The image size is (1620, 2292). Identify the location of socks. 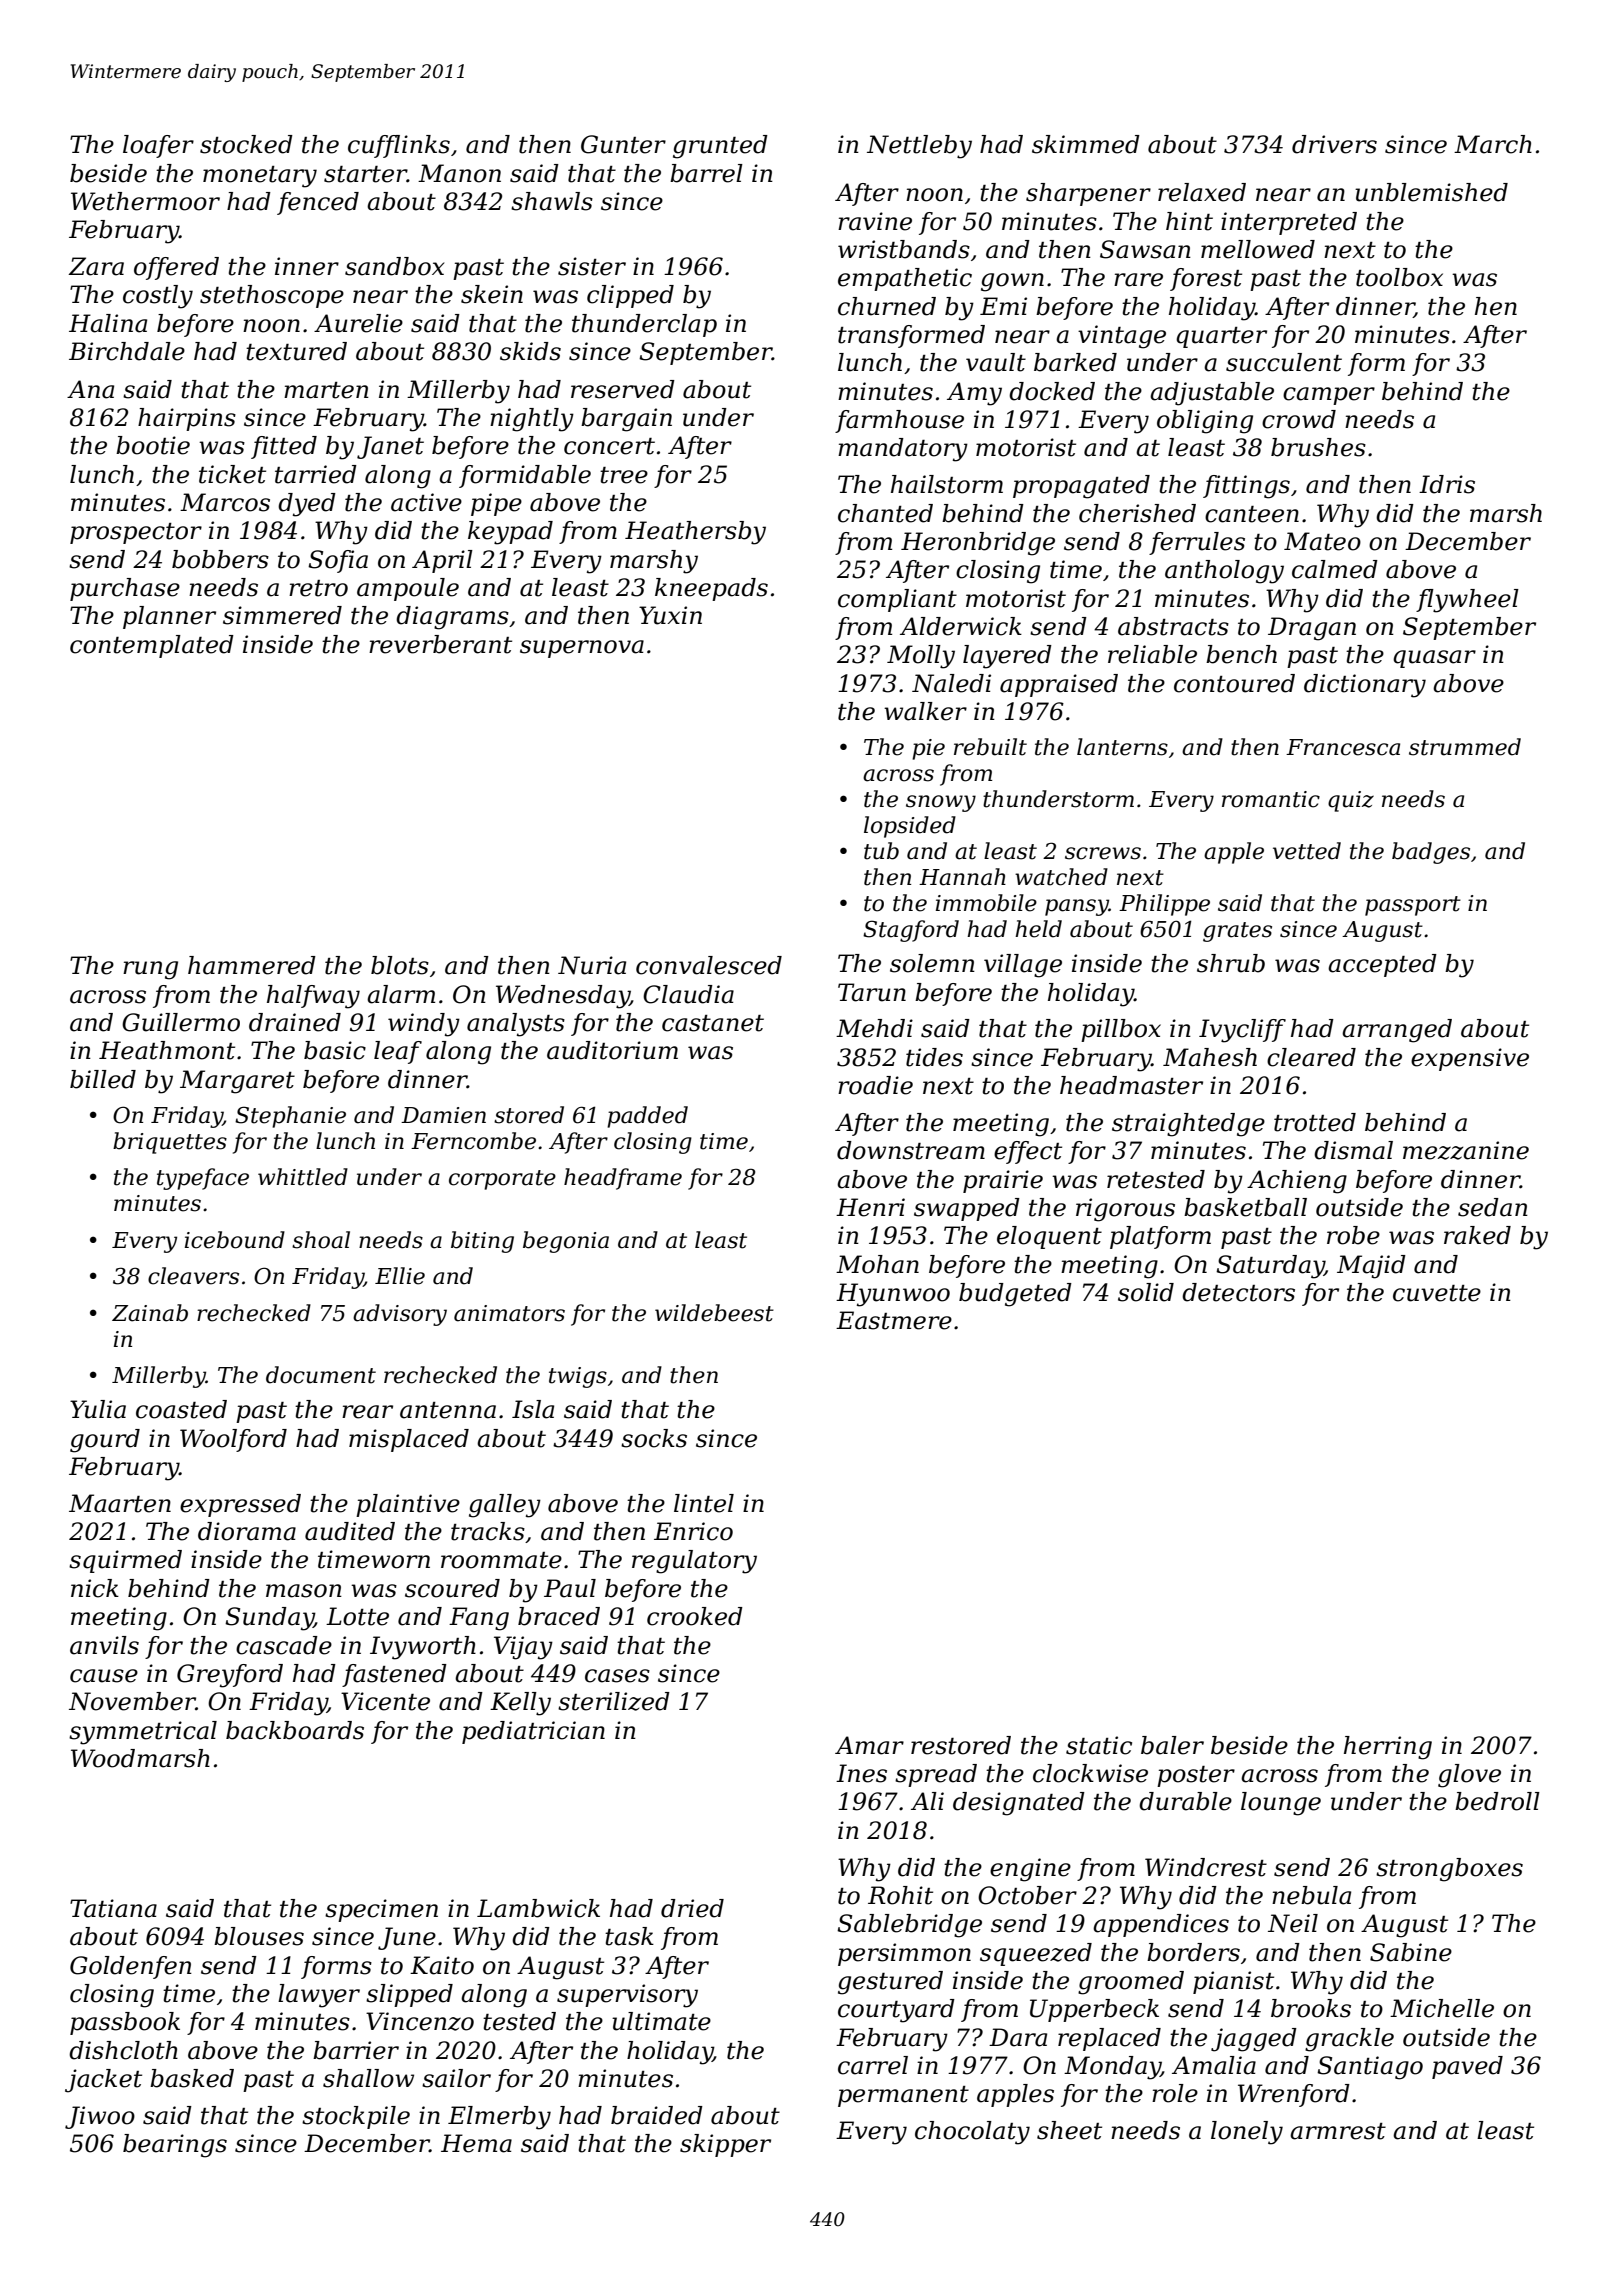
(654, 1438).
